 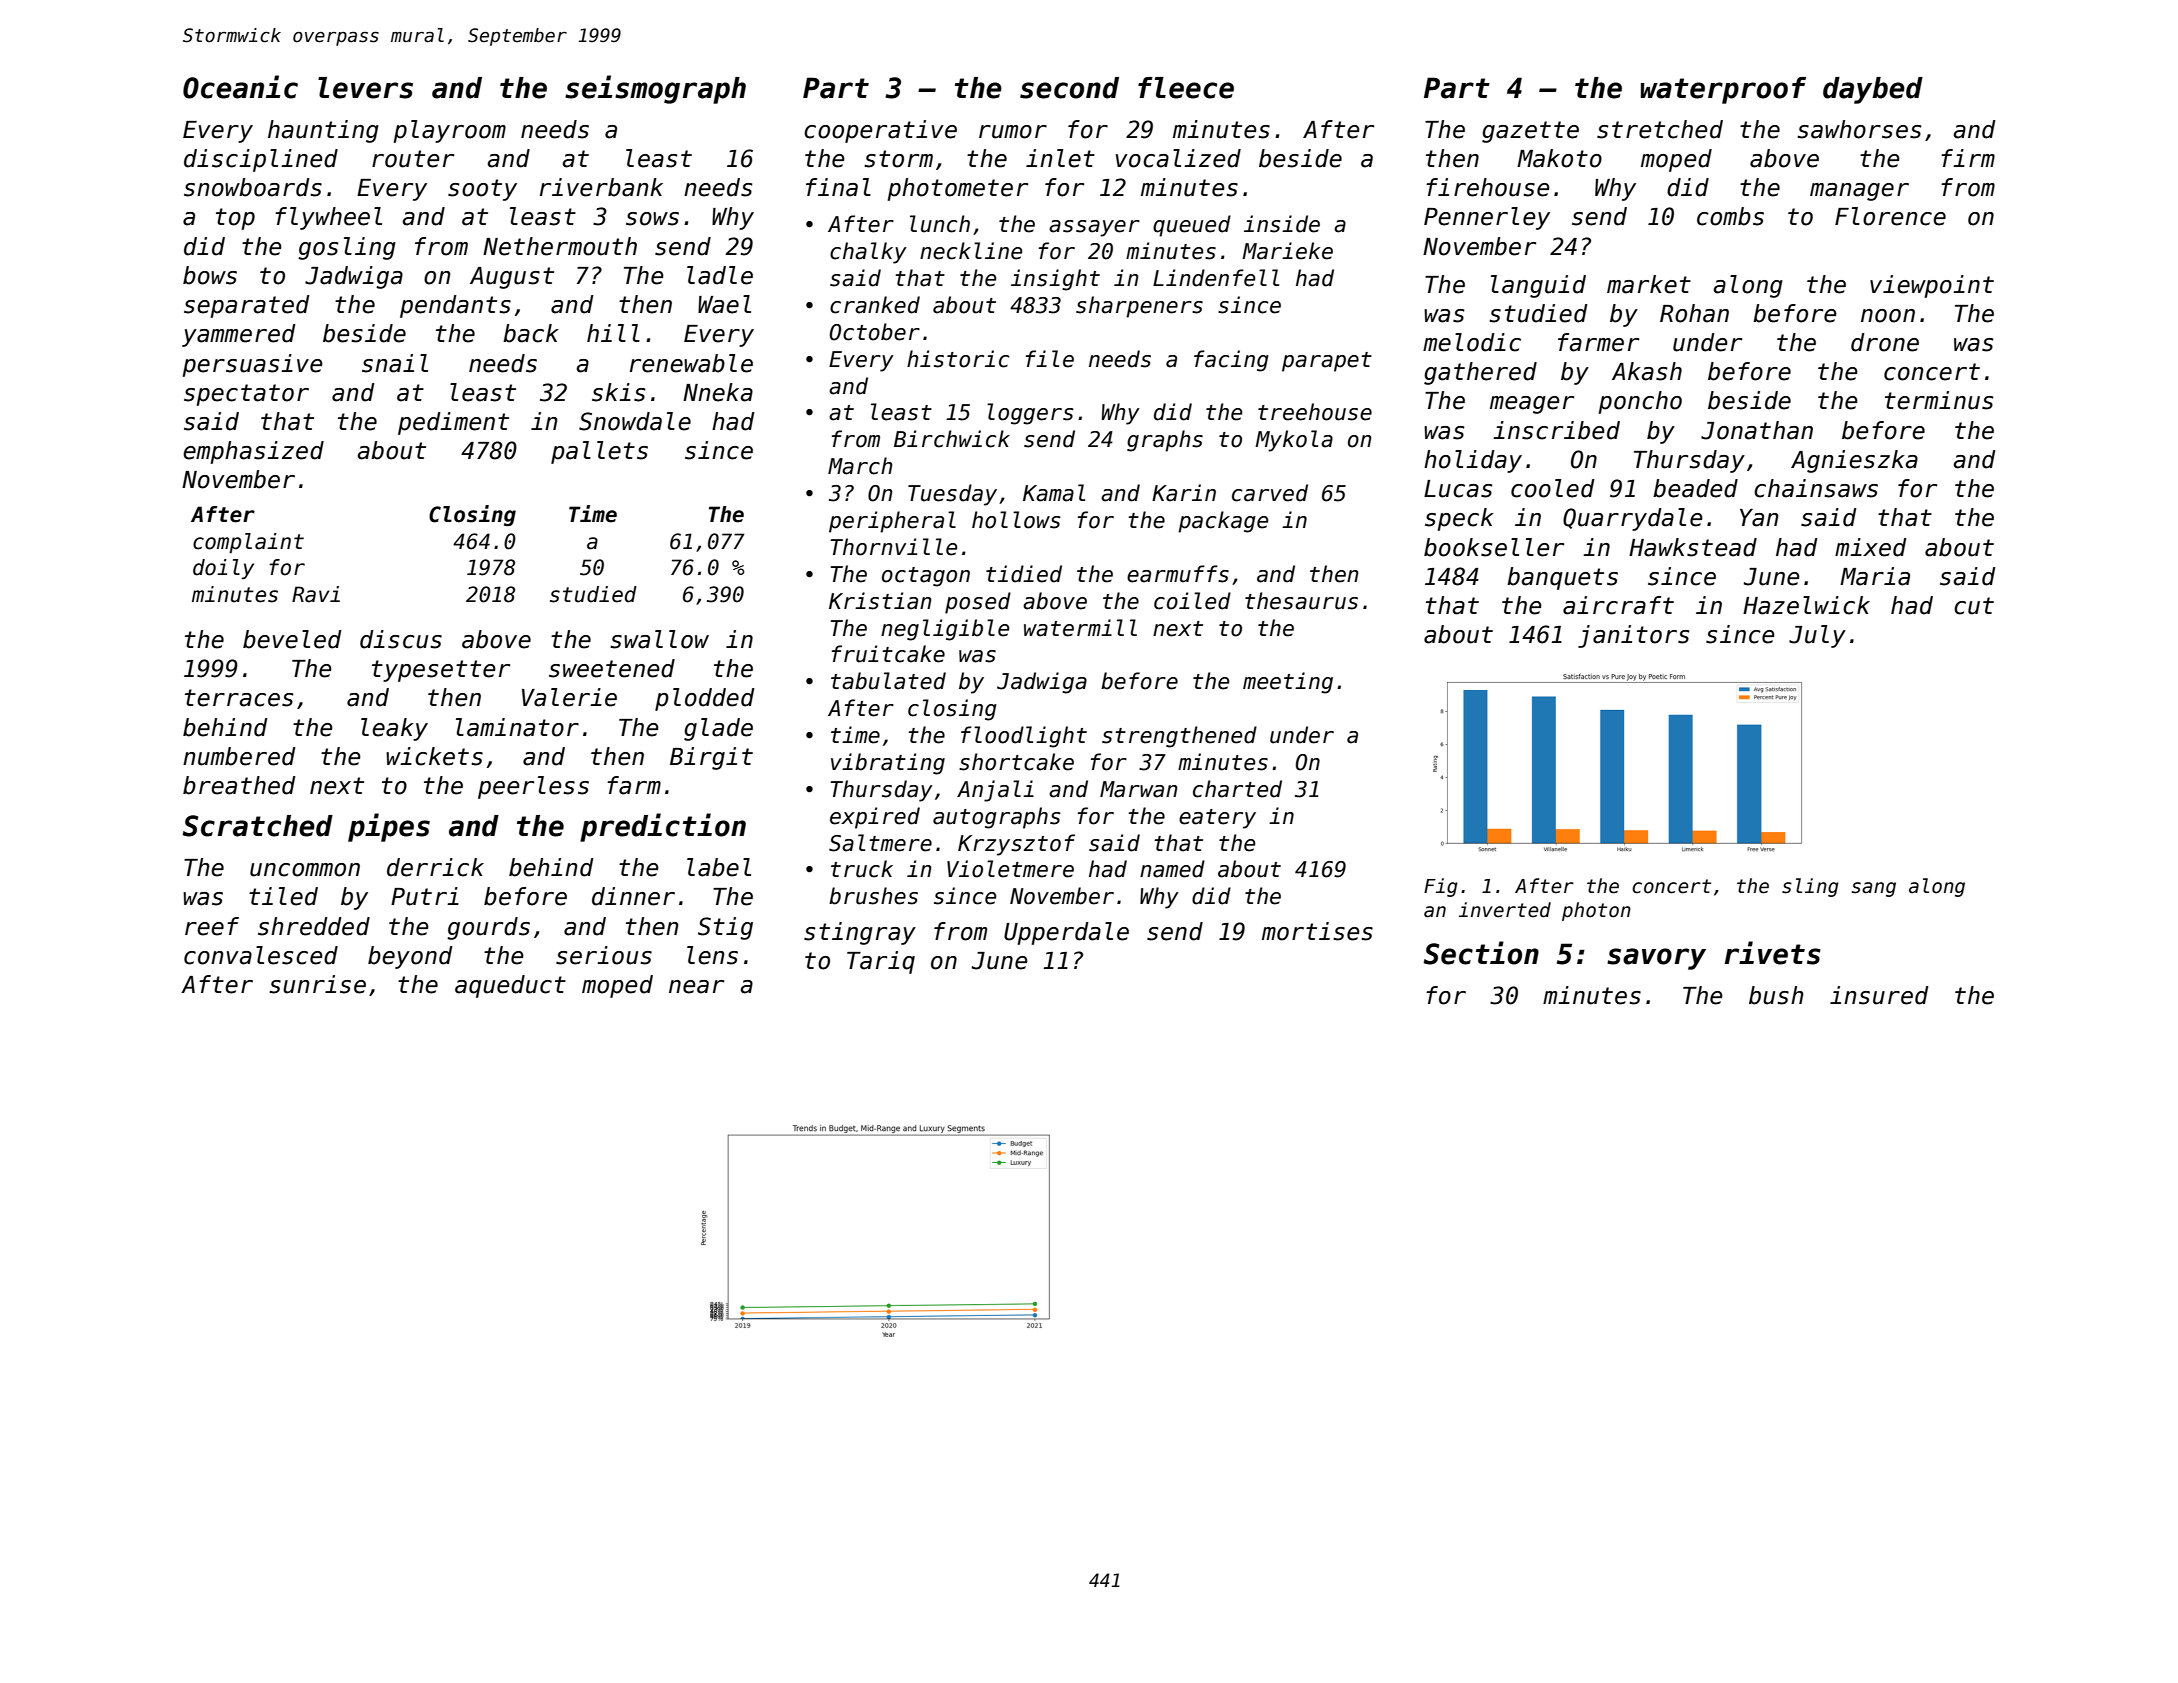 I want to click on waterproof, so click(x=1723, y=90).
